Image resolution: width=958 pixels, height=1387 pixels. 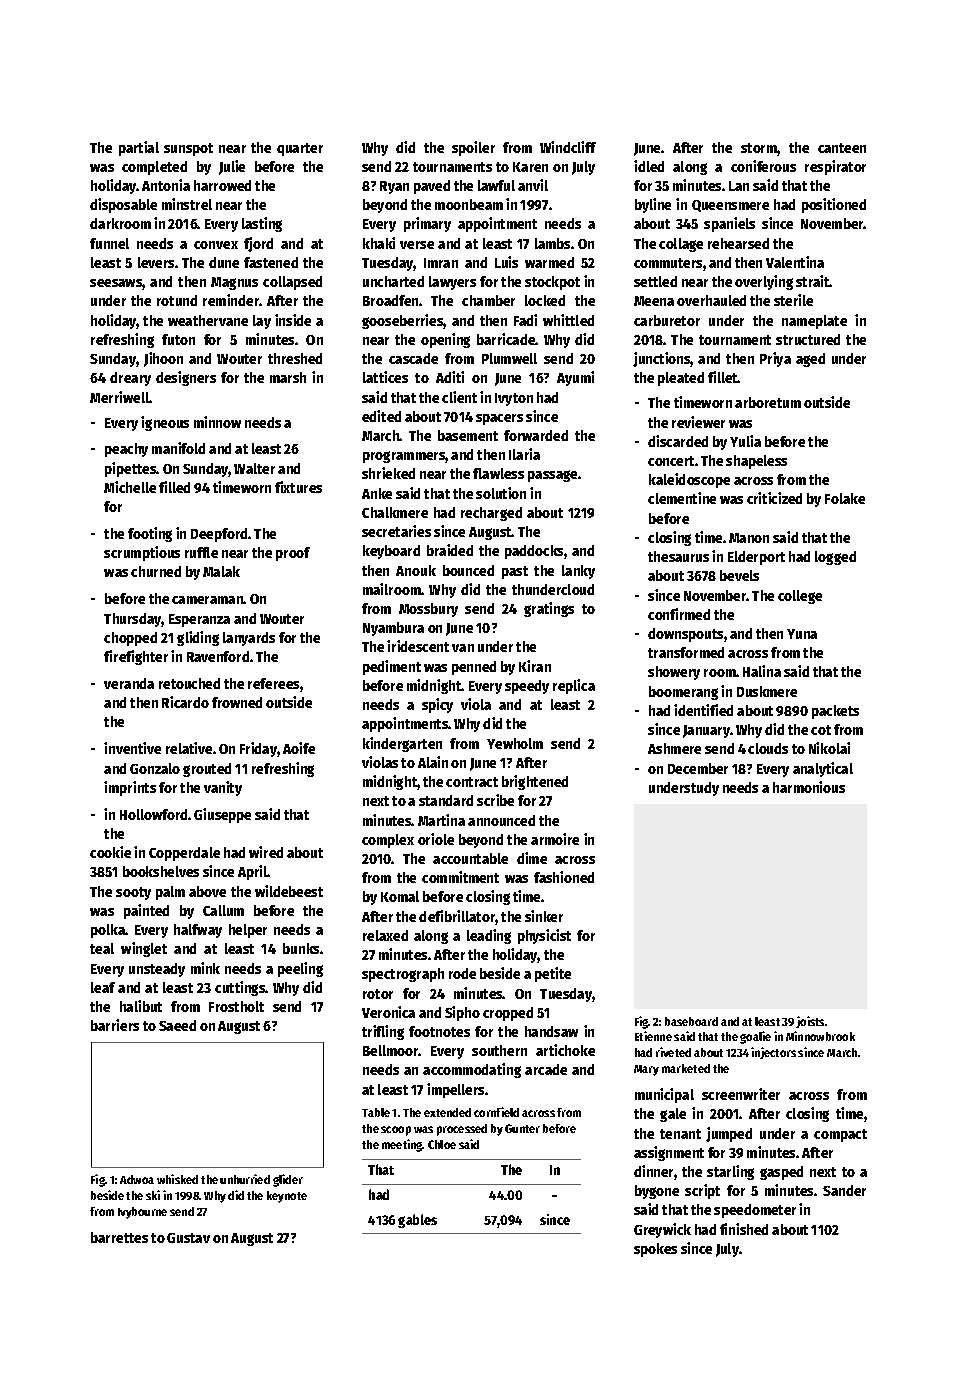 What do you see at coordinates (568, 147) in the screenshot?
I see `Windcliff` at bounding box center [568, 147].
